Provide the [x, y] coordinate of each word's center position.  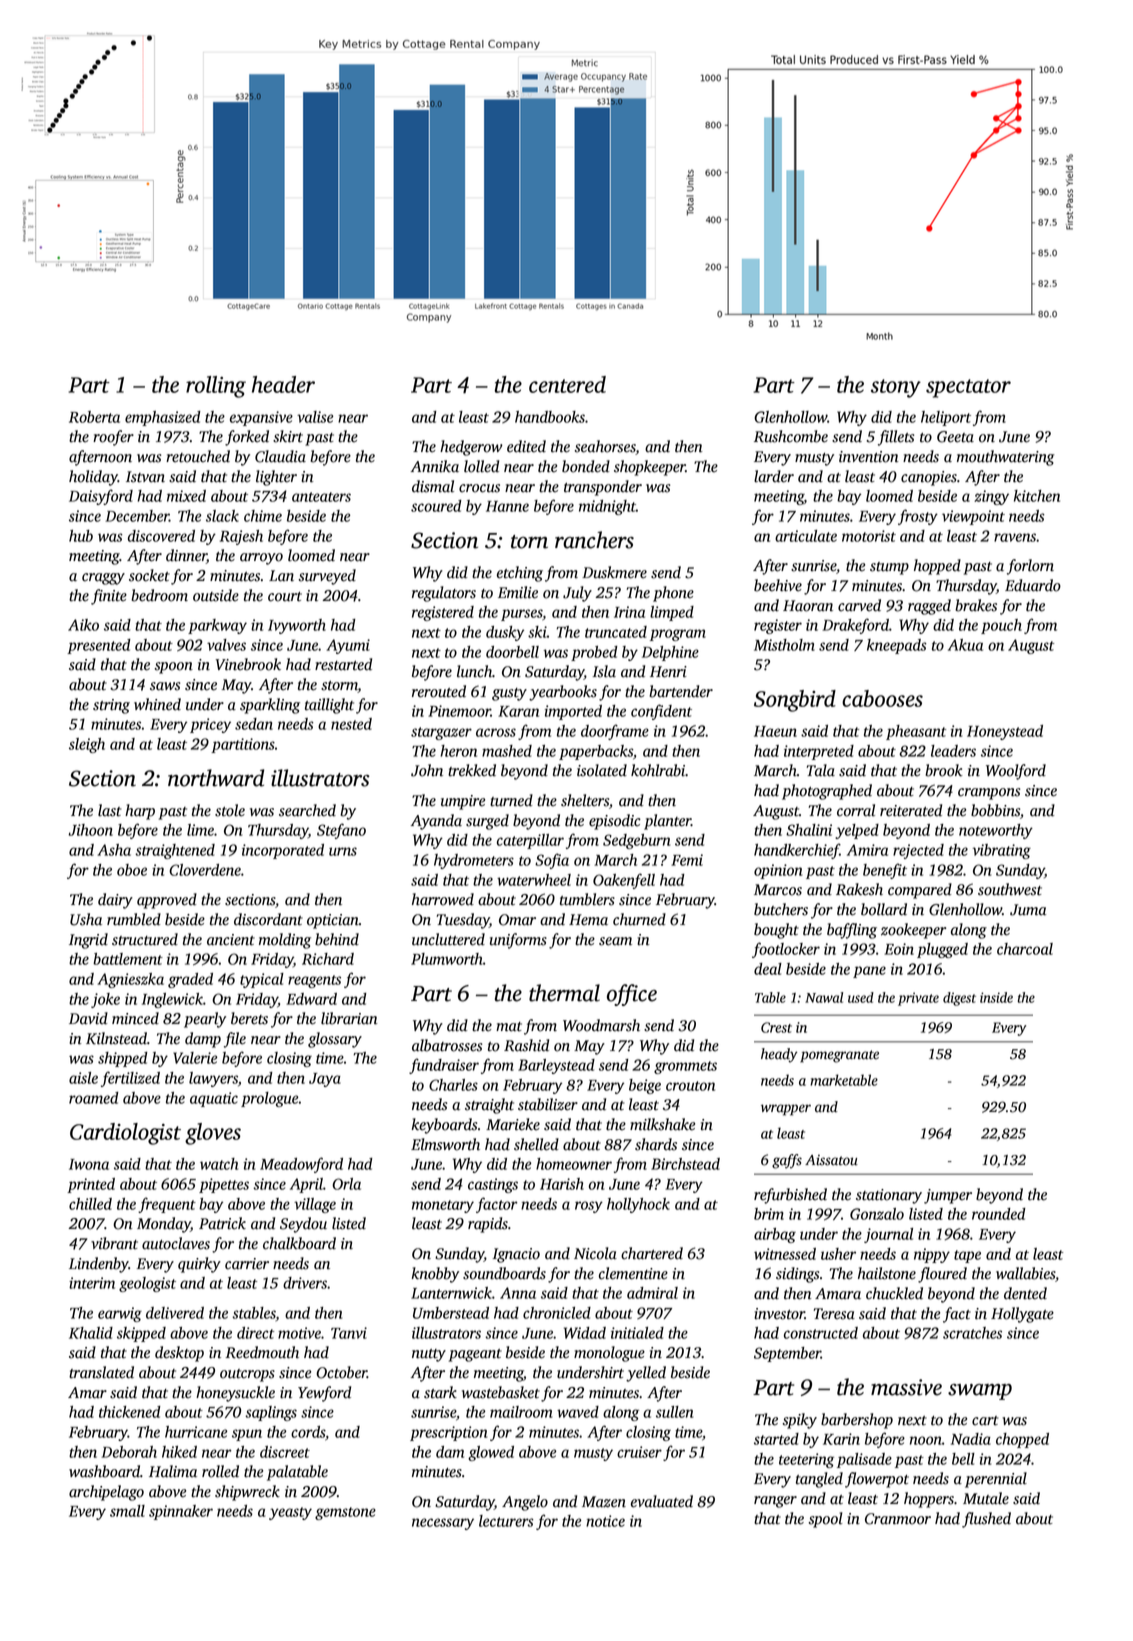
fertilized [130, 1079]
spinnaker [181, 1512]
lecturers [506, 1521]
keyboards [444, 1126]
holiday [93, 478]
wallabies [1025, 1273]
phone [673, 594]
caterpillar [530, 841]
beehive [778, 585]
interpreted [819, 752]
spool [825, 1520]
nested [351, 724]
